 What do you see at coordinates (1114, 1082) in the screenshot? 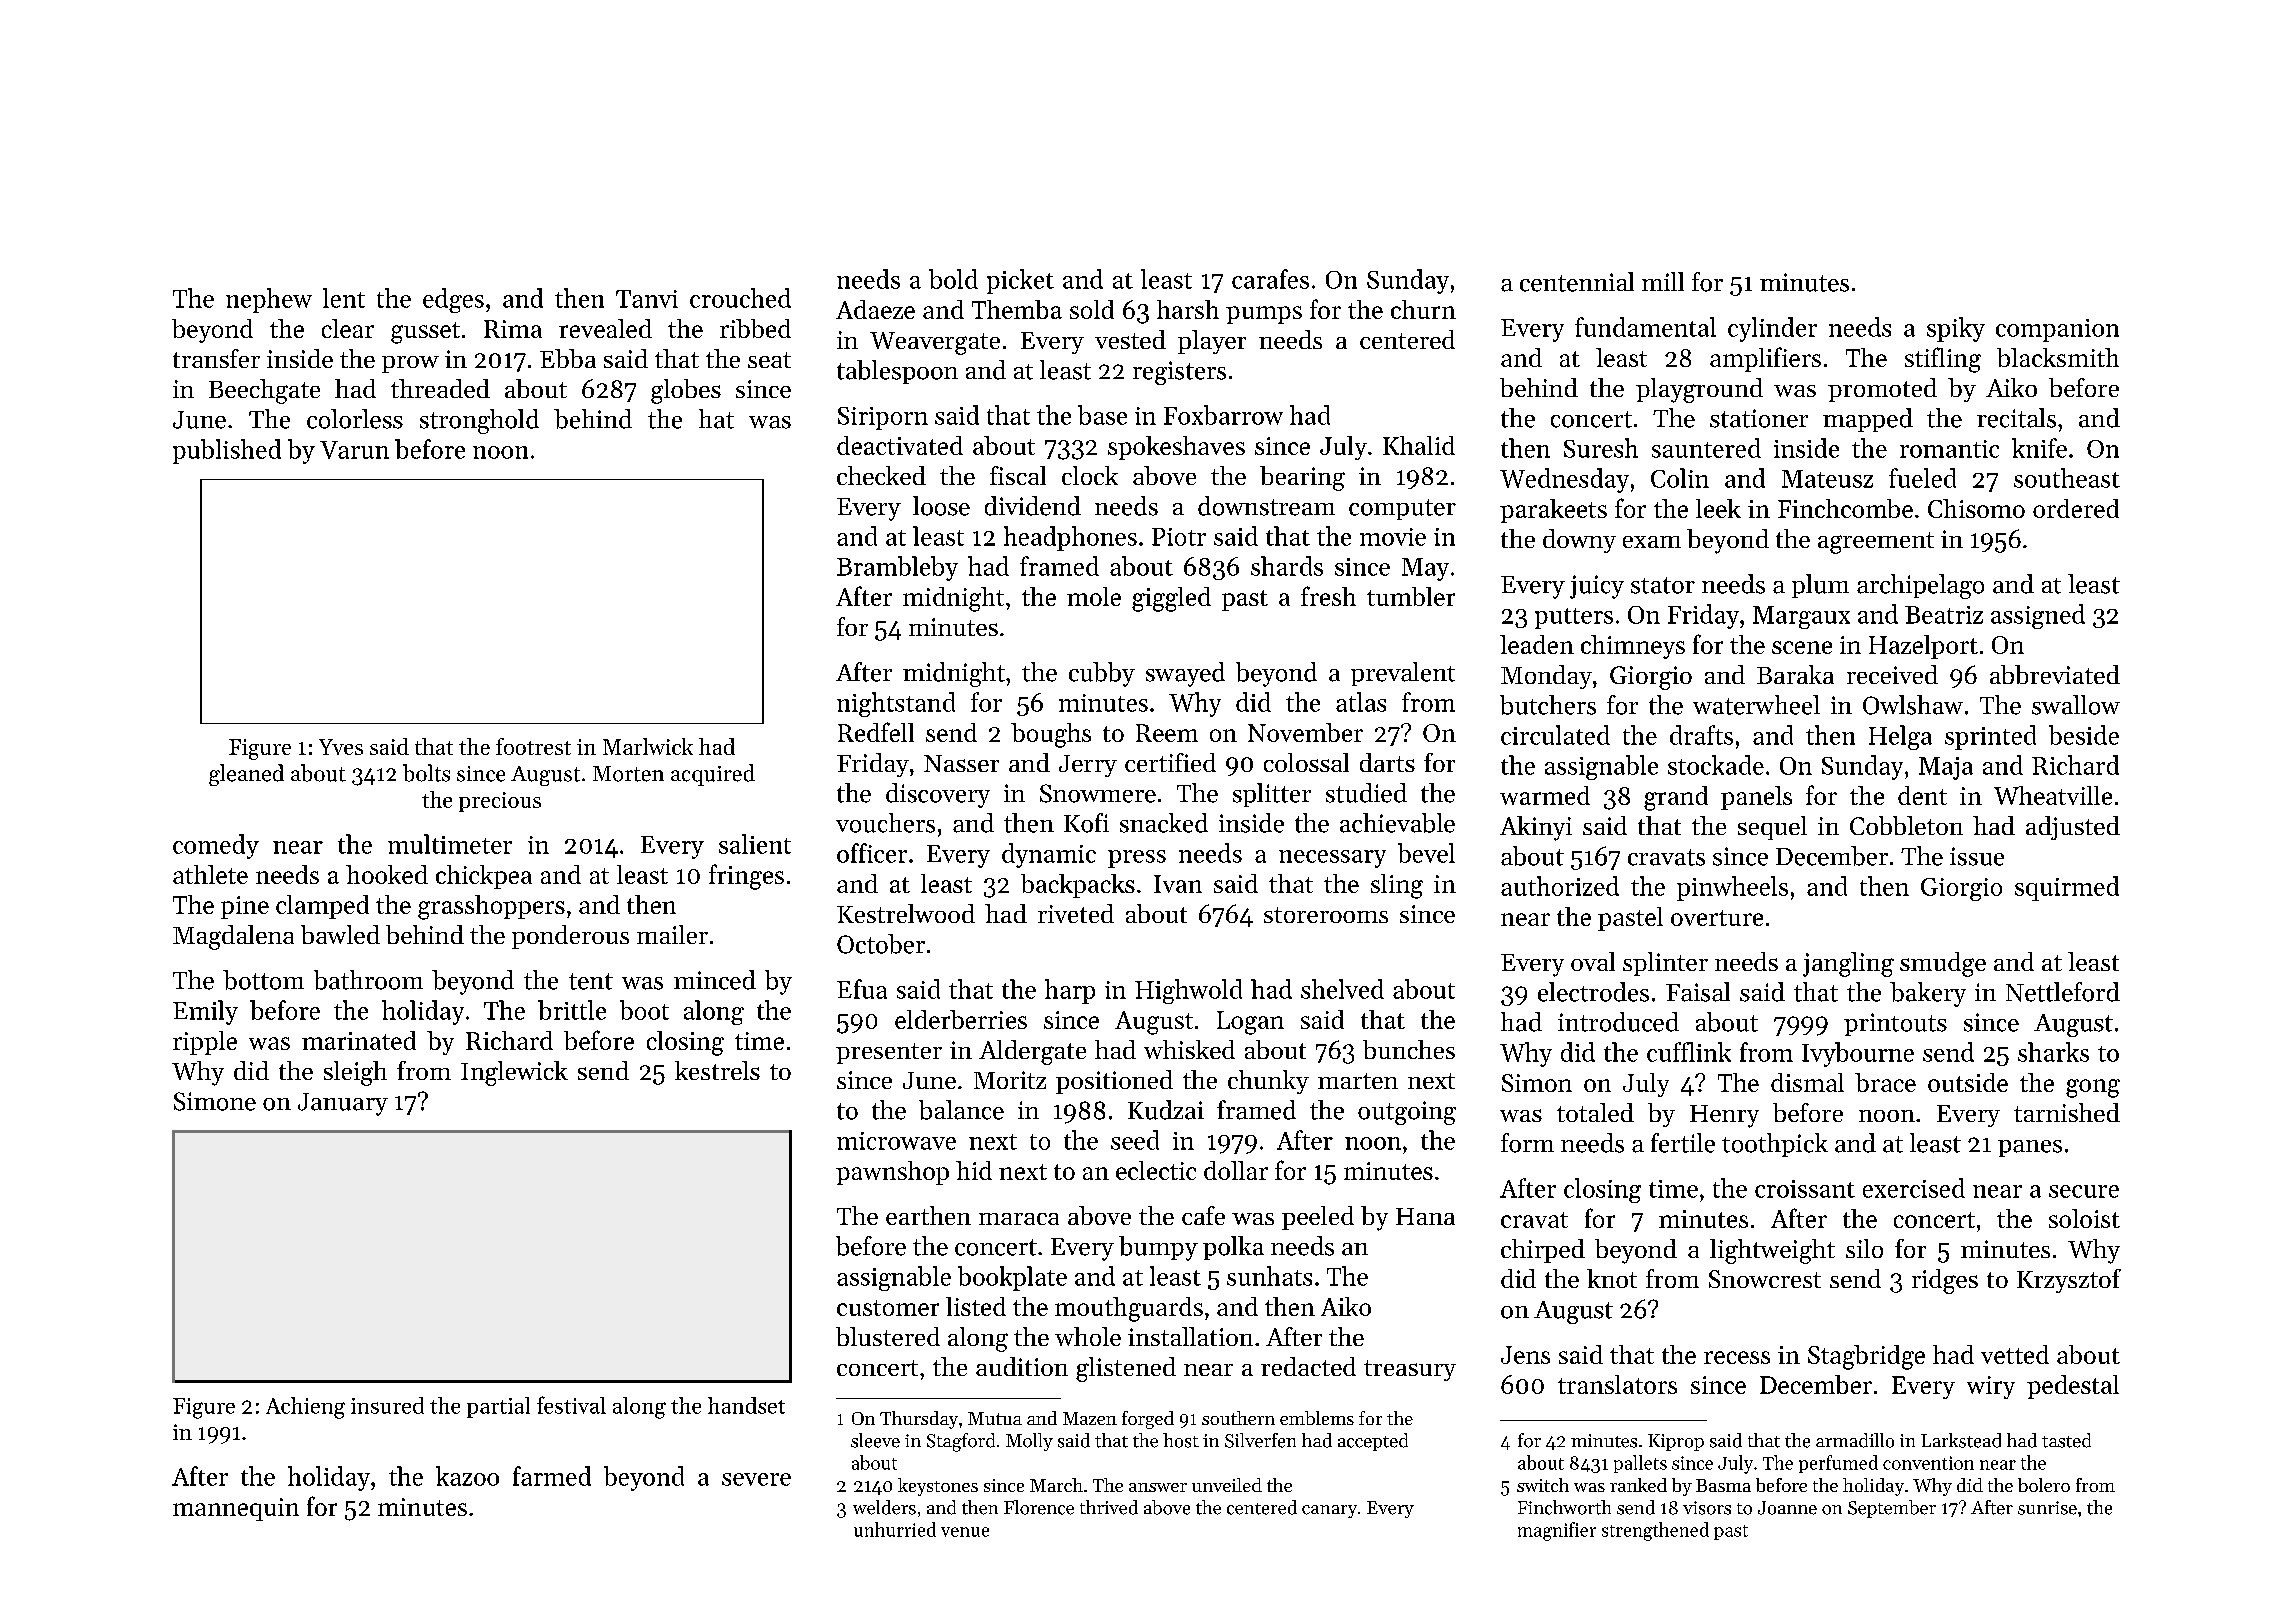
I see `positioned` at bounding box center [1114, 1082].
